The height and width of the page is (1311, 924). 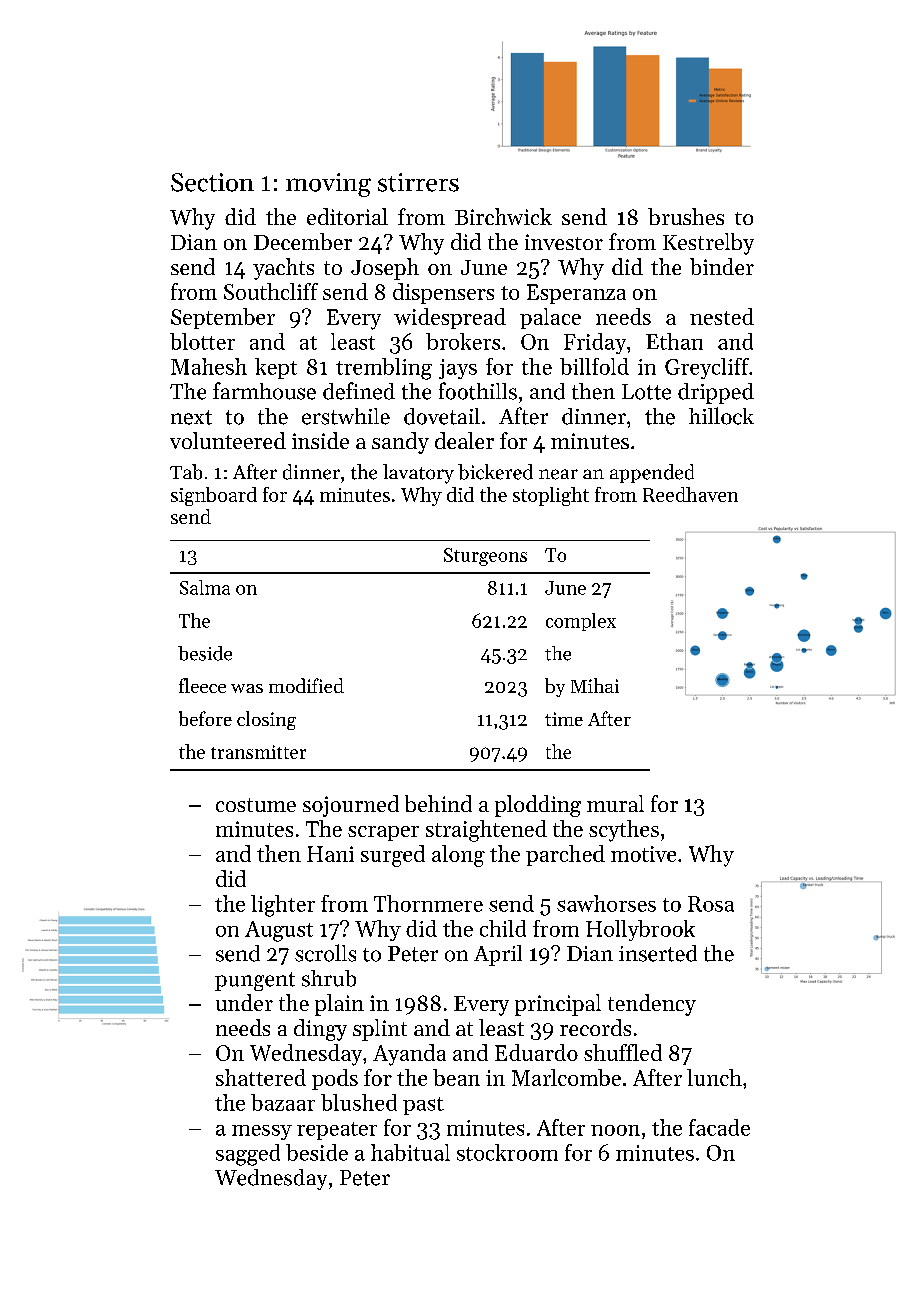 What do you see at coordinates (558, 1005) in the page?
I see `principal` at bounding box center [558, 1005].
